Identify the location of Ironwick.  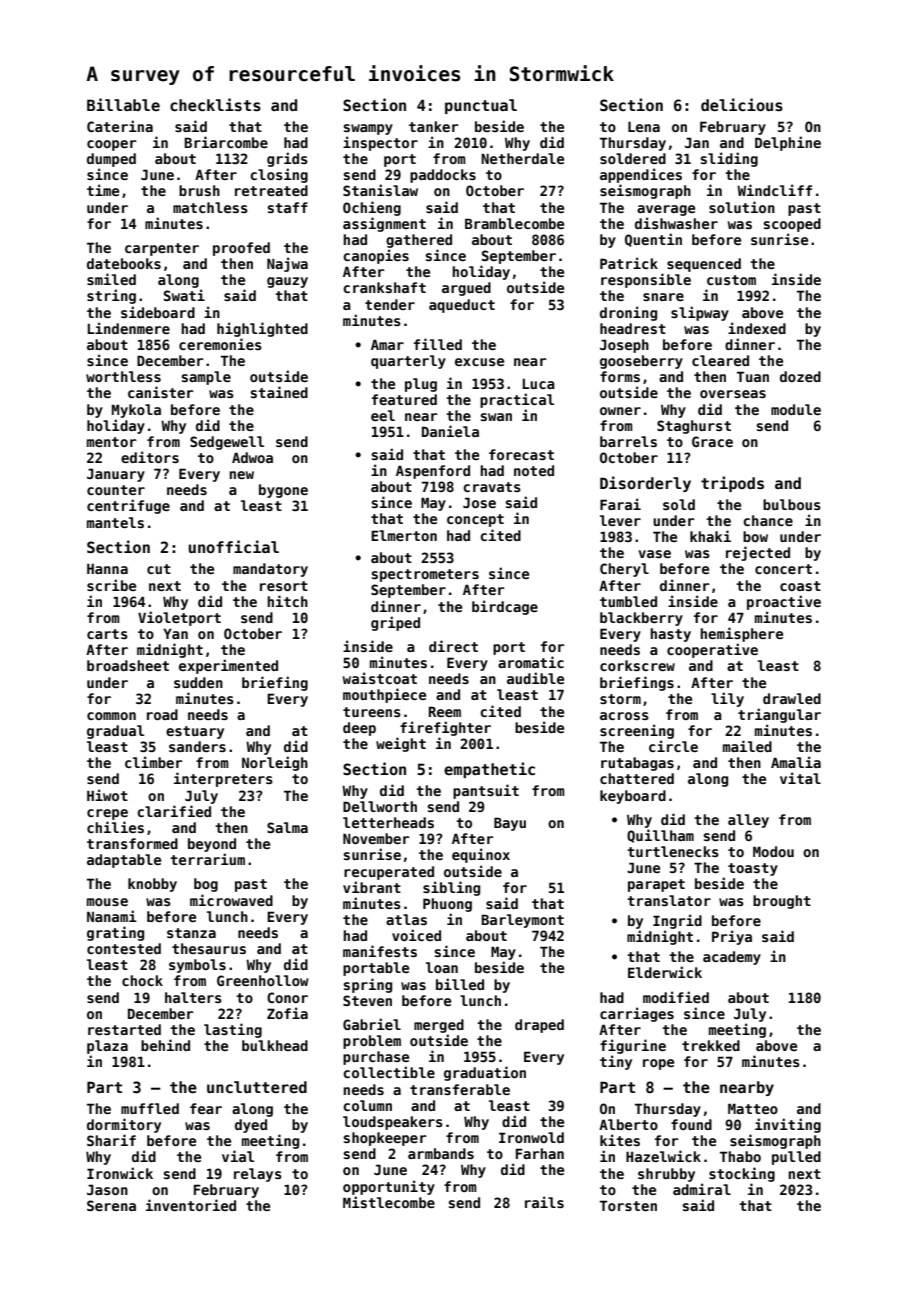
(120, 1173).
